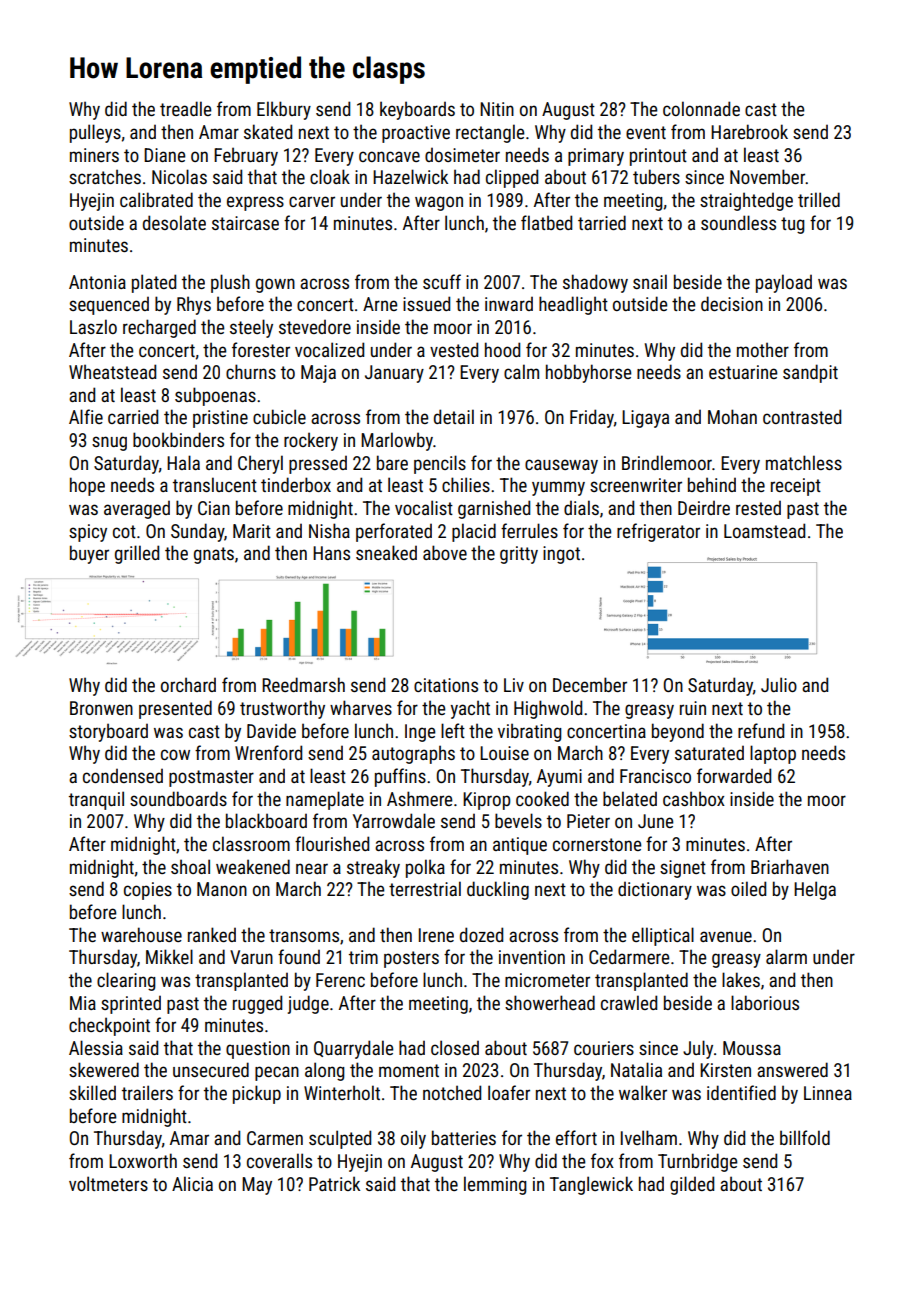 Image resolution: width=924 pixels, height=1308 pixels. Describe the element at coordinates (490, 133) in the page. I see `rectangle` at that location.
